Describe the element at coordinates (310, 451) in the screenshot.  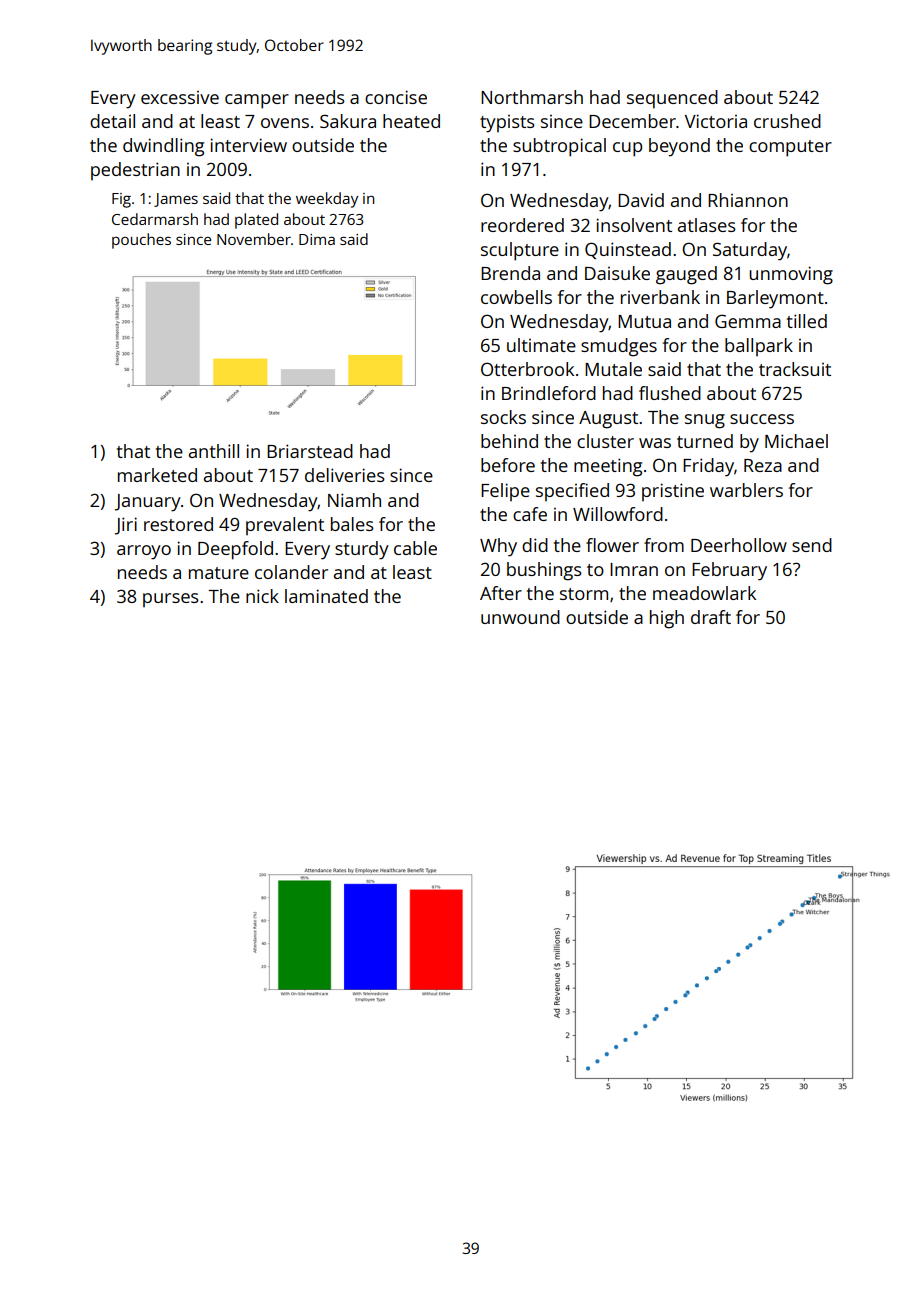
I see `Briarstead` at that location.
